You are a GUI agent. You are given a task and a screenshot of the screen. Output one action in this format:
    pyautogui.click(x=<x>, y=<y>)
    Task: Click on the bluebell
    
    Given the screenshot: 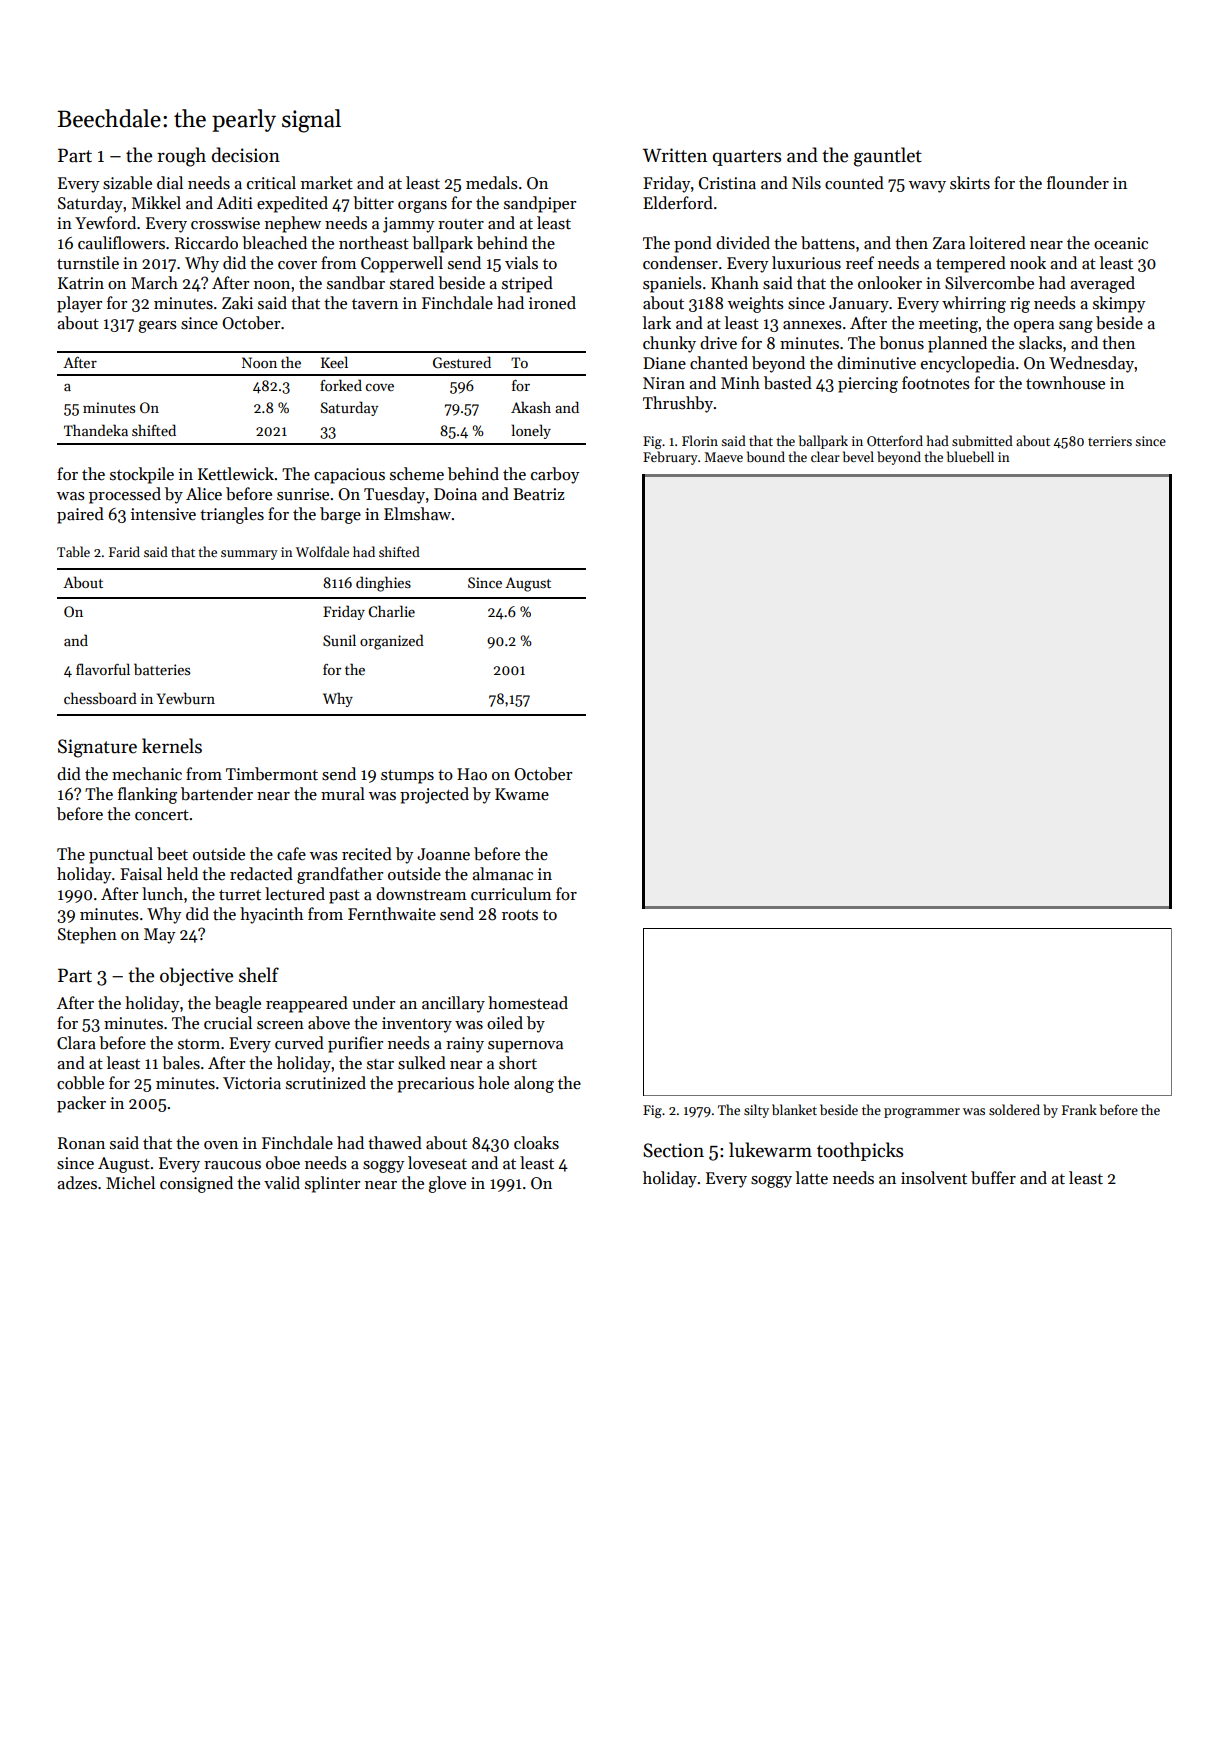 What is the action you would take?
    pyautogui.click(x=970, y=456)
